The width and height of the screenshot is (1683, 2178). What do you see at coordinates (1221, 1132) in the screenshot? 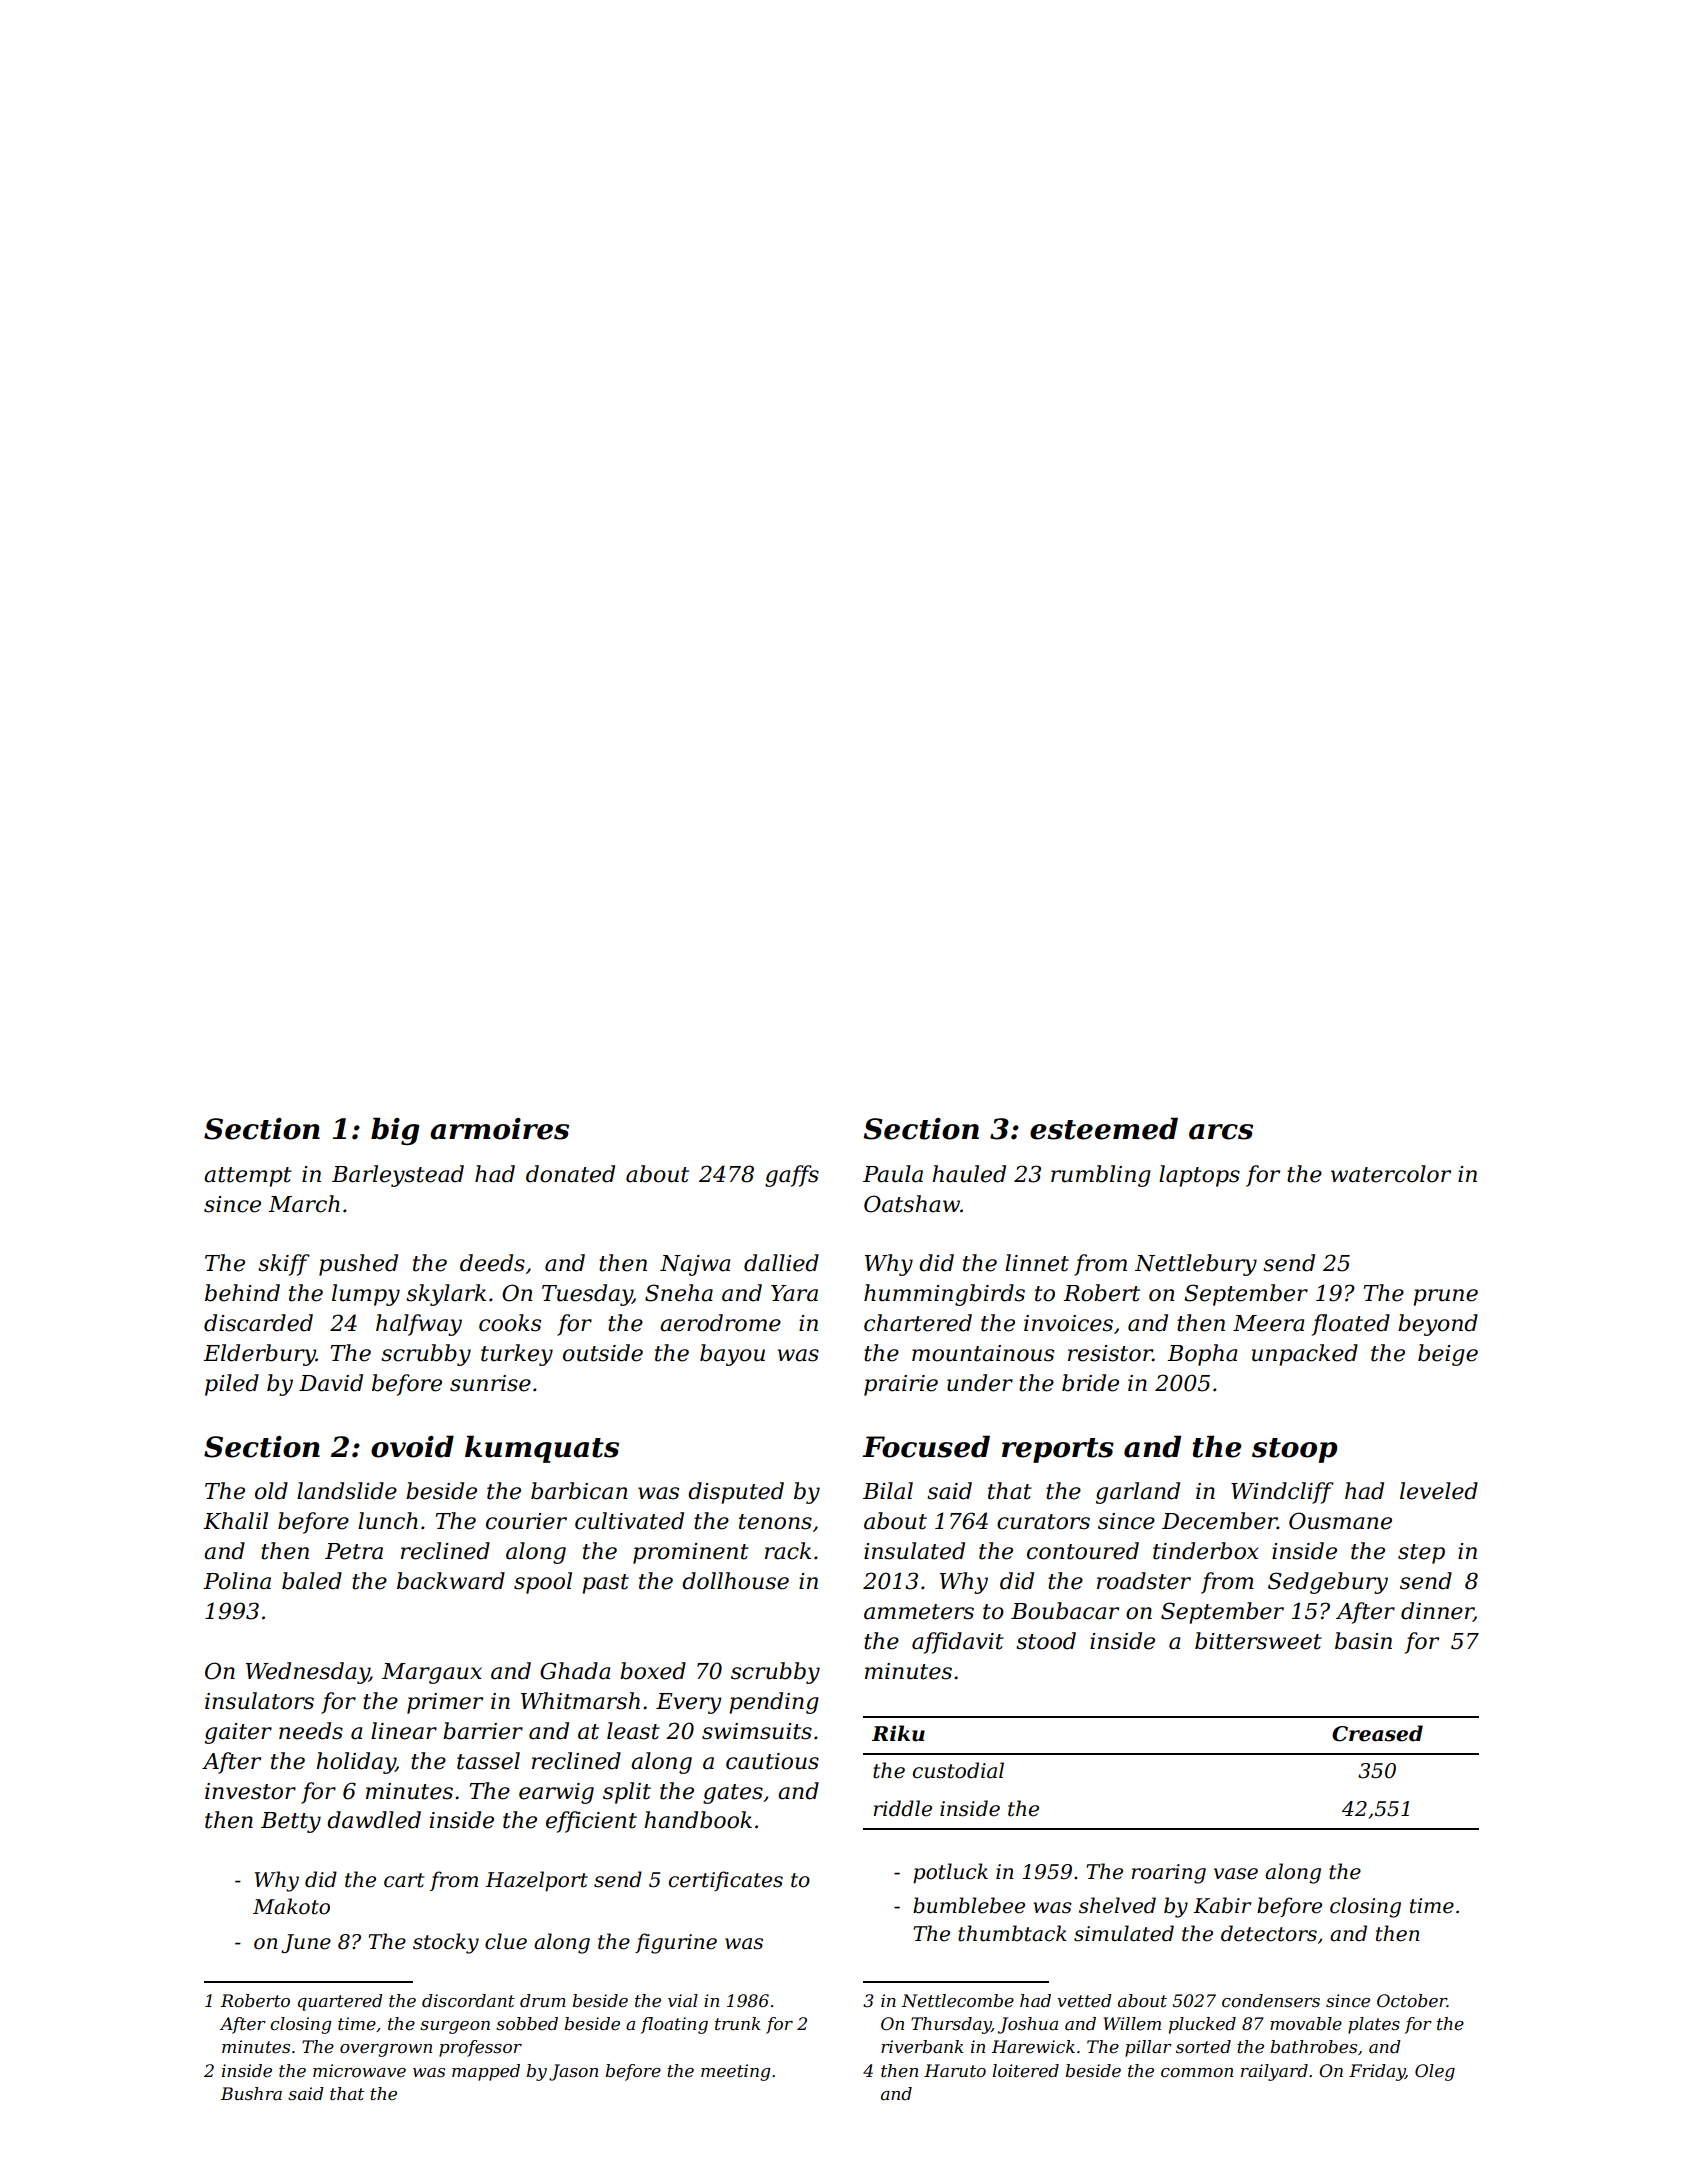
I see `arcs` at bounding box center [1221, 1132].
